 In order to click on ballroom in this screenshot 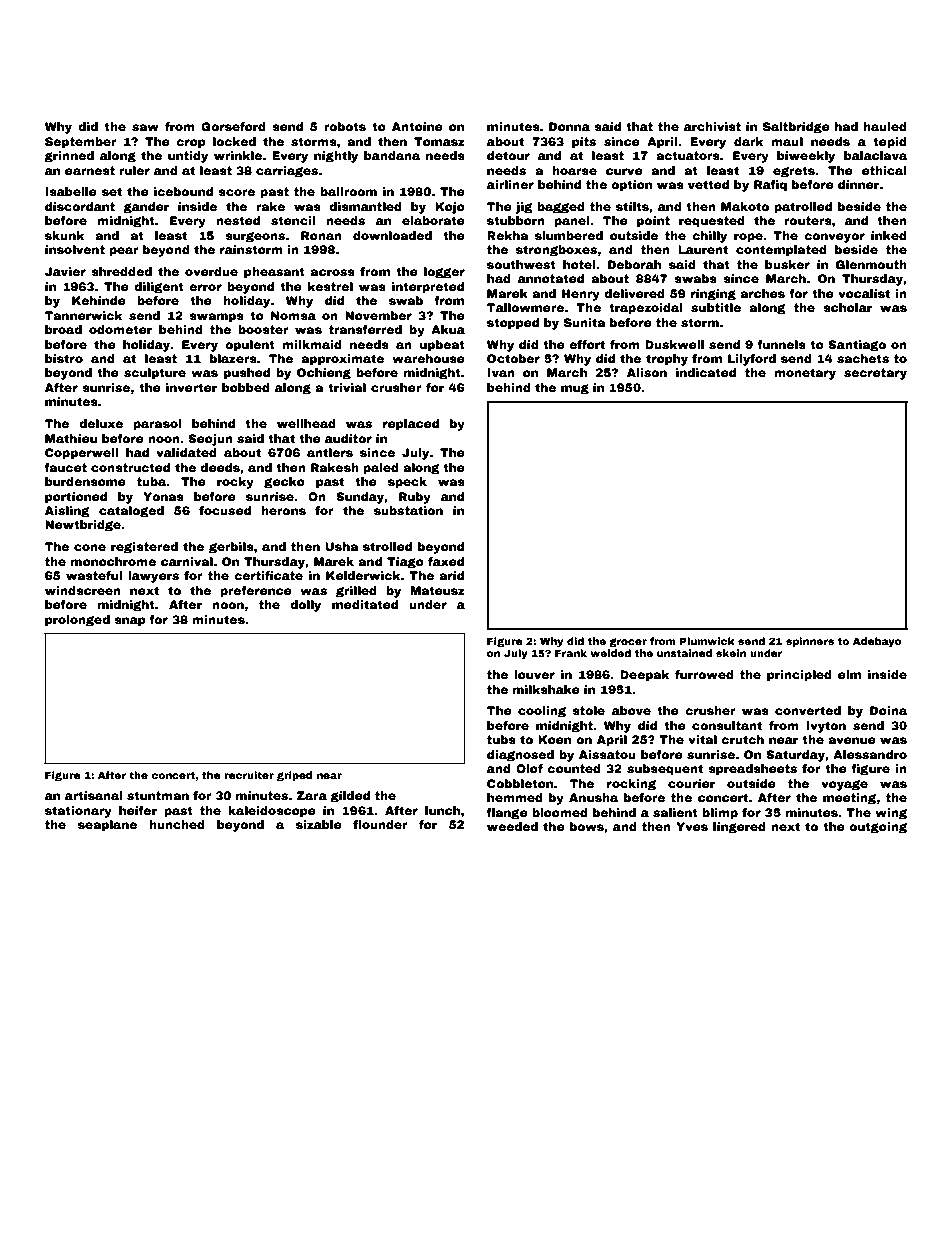, I will do `click(348, 191)`.
